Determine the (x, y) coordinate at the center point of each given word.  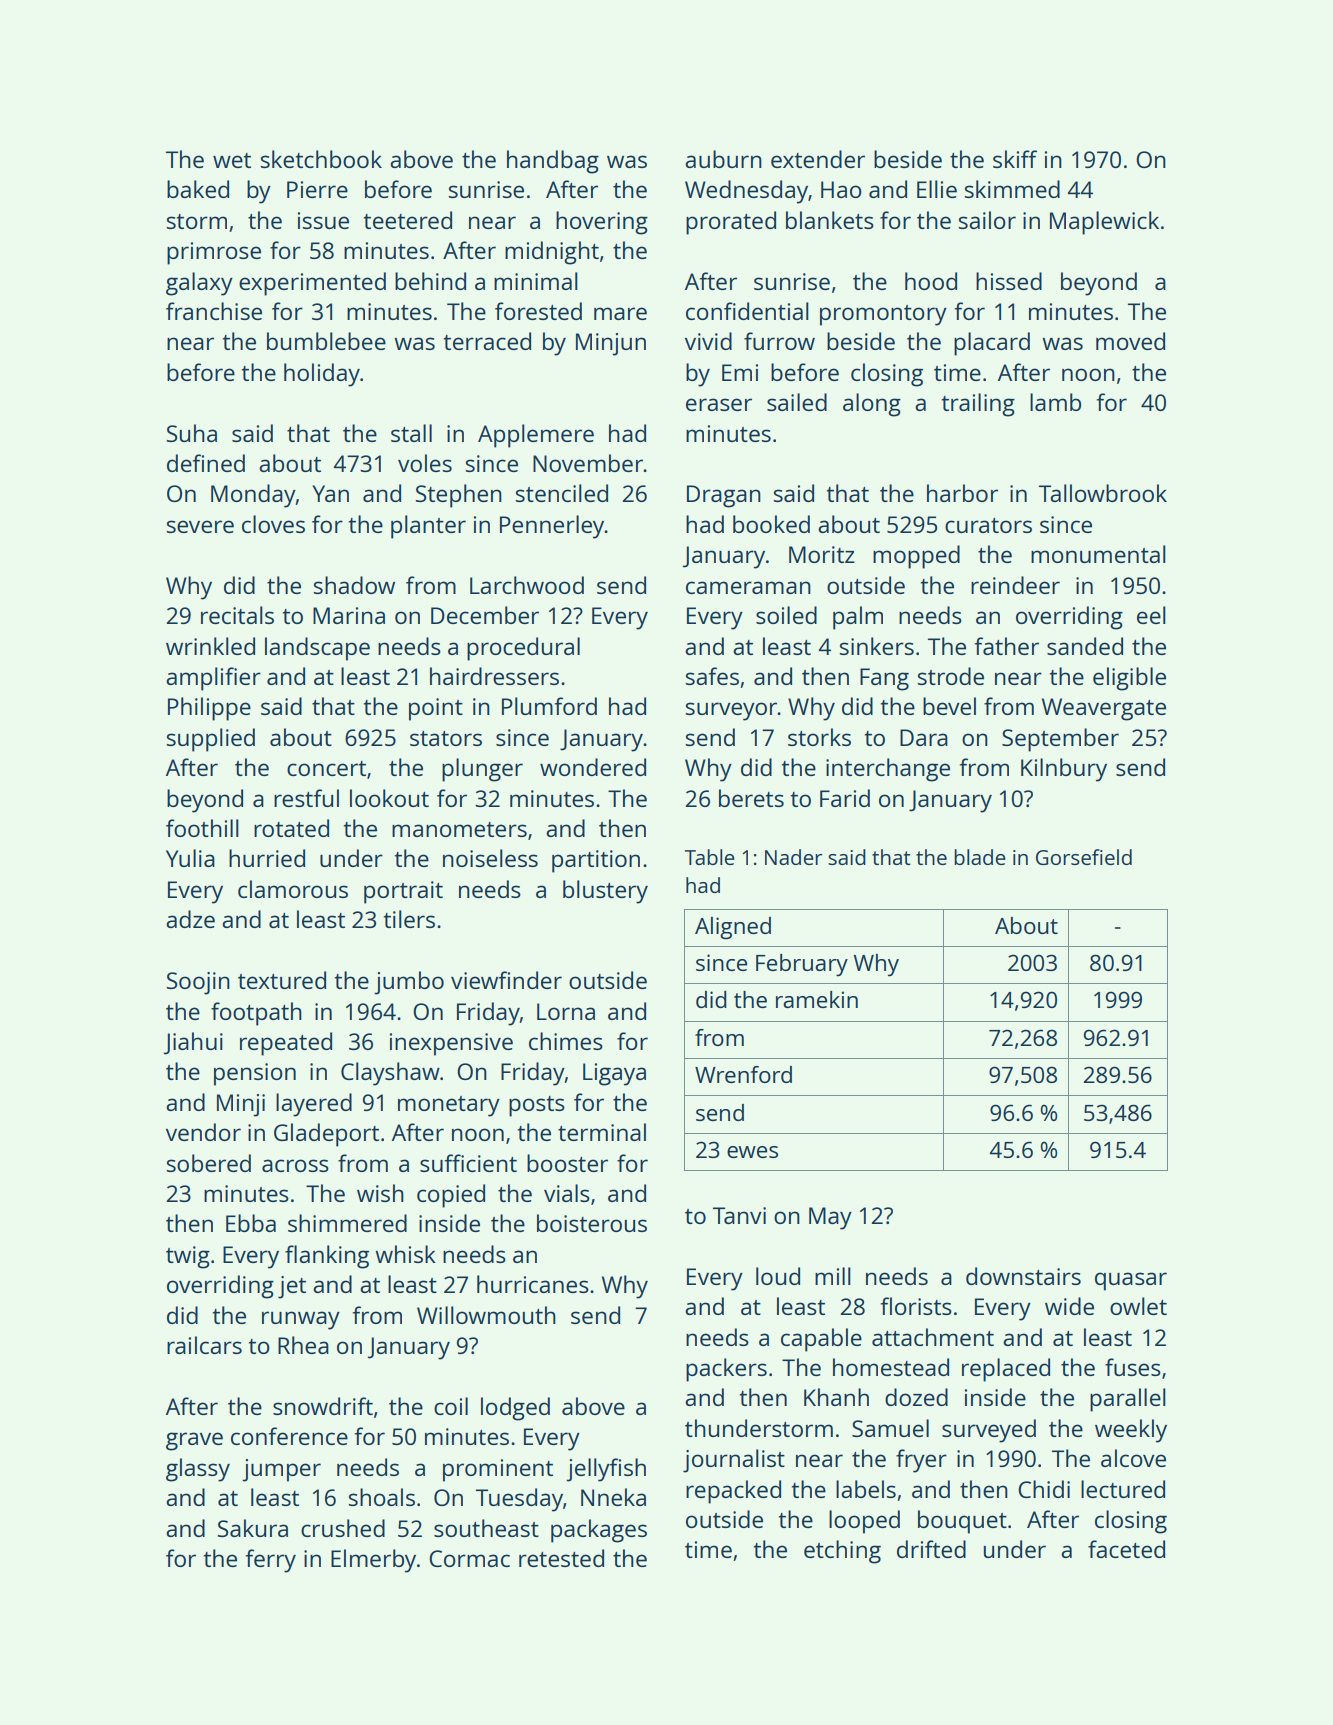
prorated (731, 223)
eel (1151, 615)
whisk (406, 1254)
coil (451, 1406)
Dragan (724, 496)
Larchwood (527, 585)
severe (200, 526)
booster (567, 1163)
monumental (1098, 554)
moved (1130, 341)
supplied (211, 740)
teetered (408, 220)
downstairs (1023, 1276)
